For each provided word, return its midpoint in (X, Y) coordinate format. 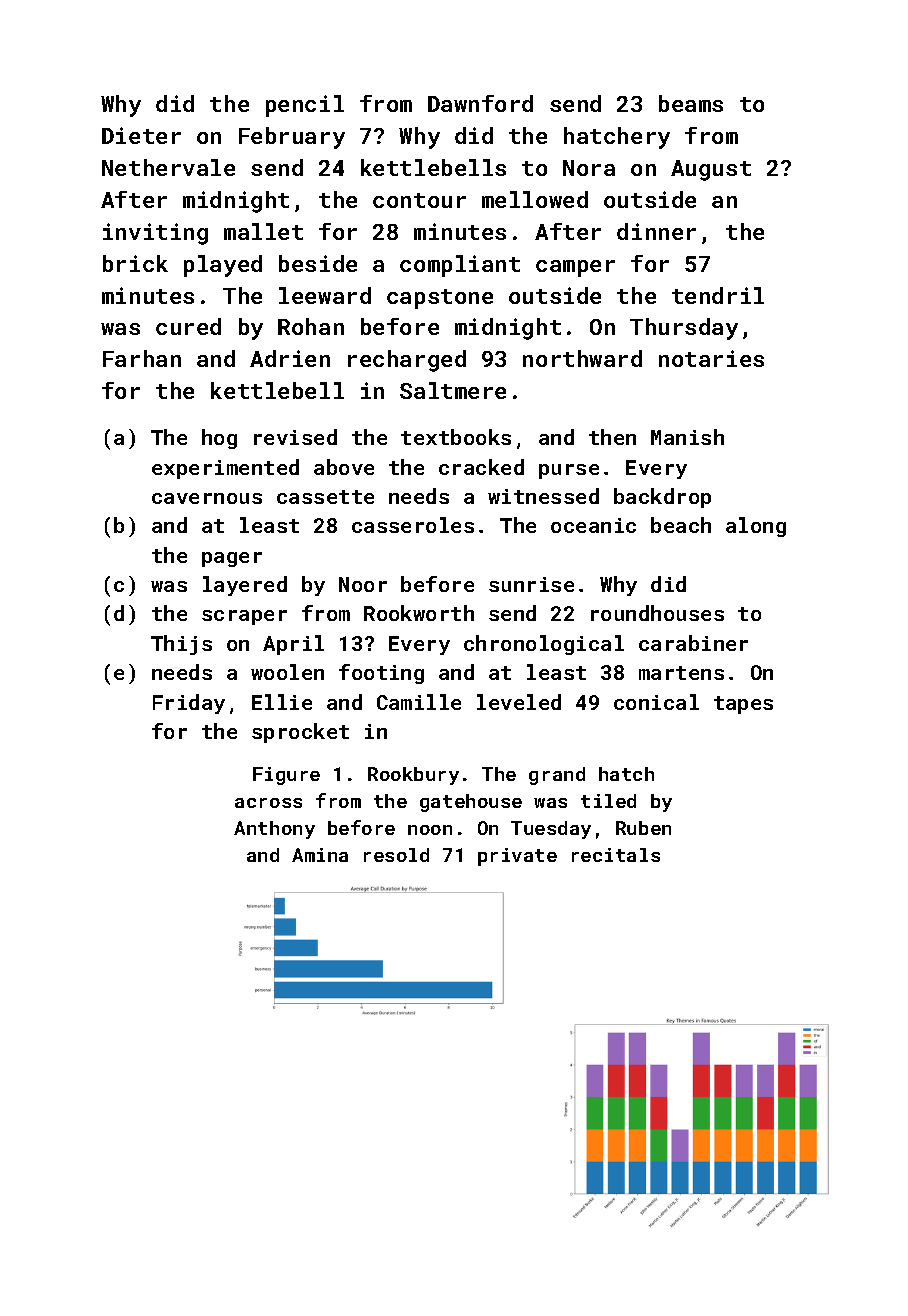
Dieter (141, 135)
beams (691, 103)
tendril (718, 295)
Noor (363, 584)
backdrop (662, 498)
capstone (440, 299)
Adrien (290, 358)
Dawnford (480, 103)
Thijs (181, 645)
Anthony (274, 830)
